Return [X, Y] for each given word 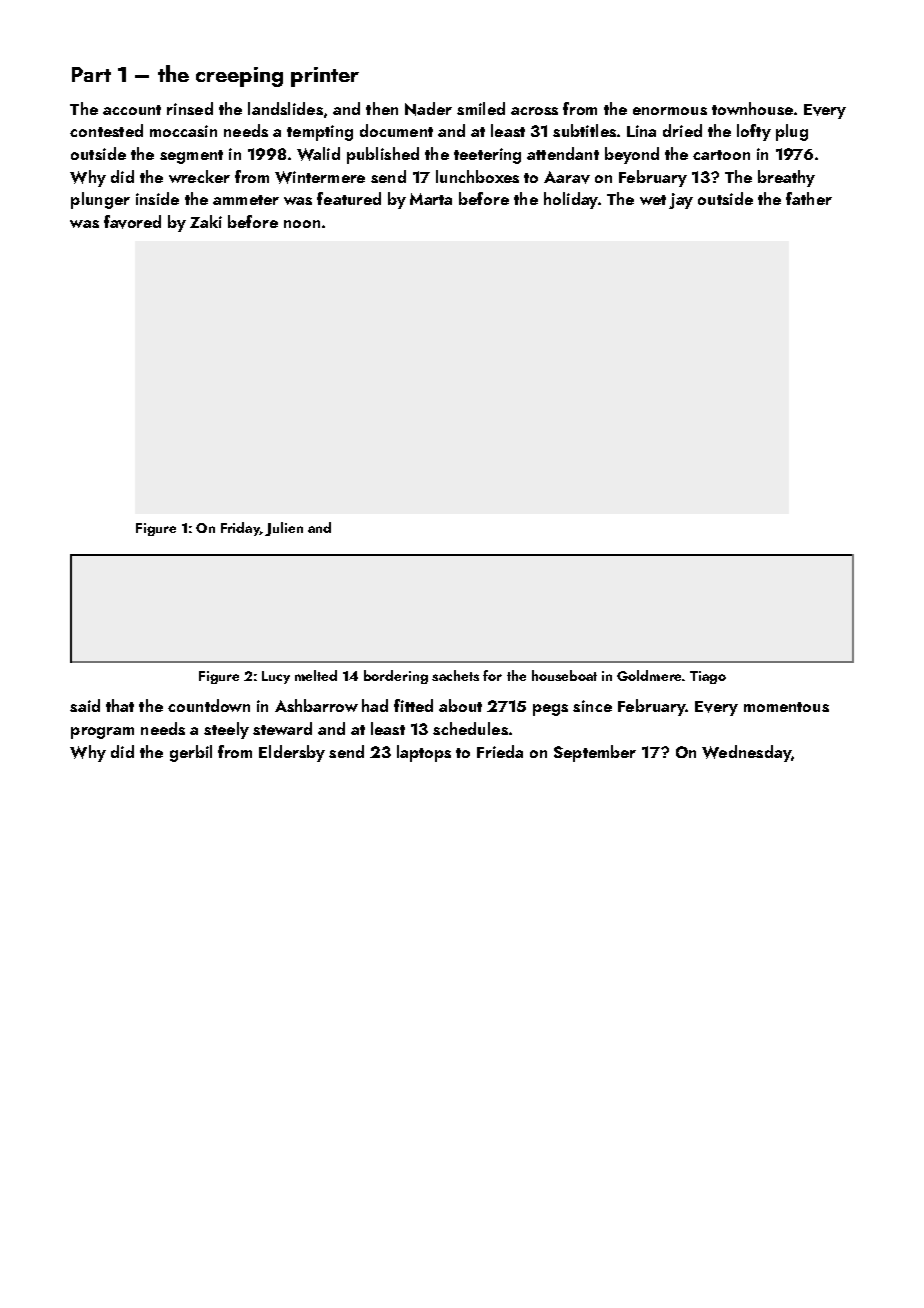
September [595, 753]
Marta [431, 199]
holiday [571, 200]
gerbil [191, 753]
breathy [786, 178]
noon [302, 224]
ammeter [246, 200]
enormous [670, 111]
